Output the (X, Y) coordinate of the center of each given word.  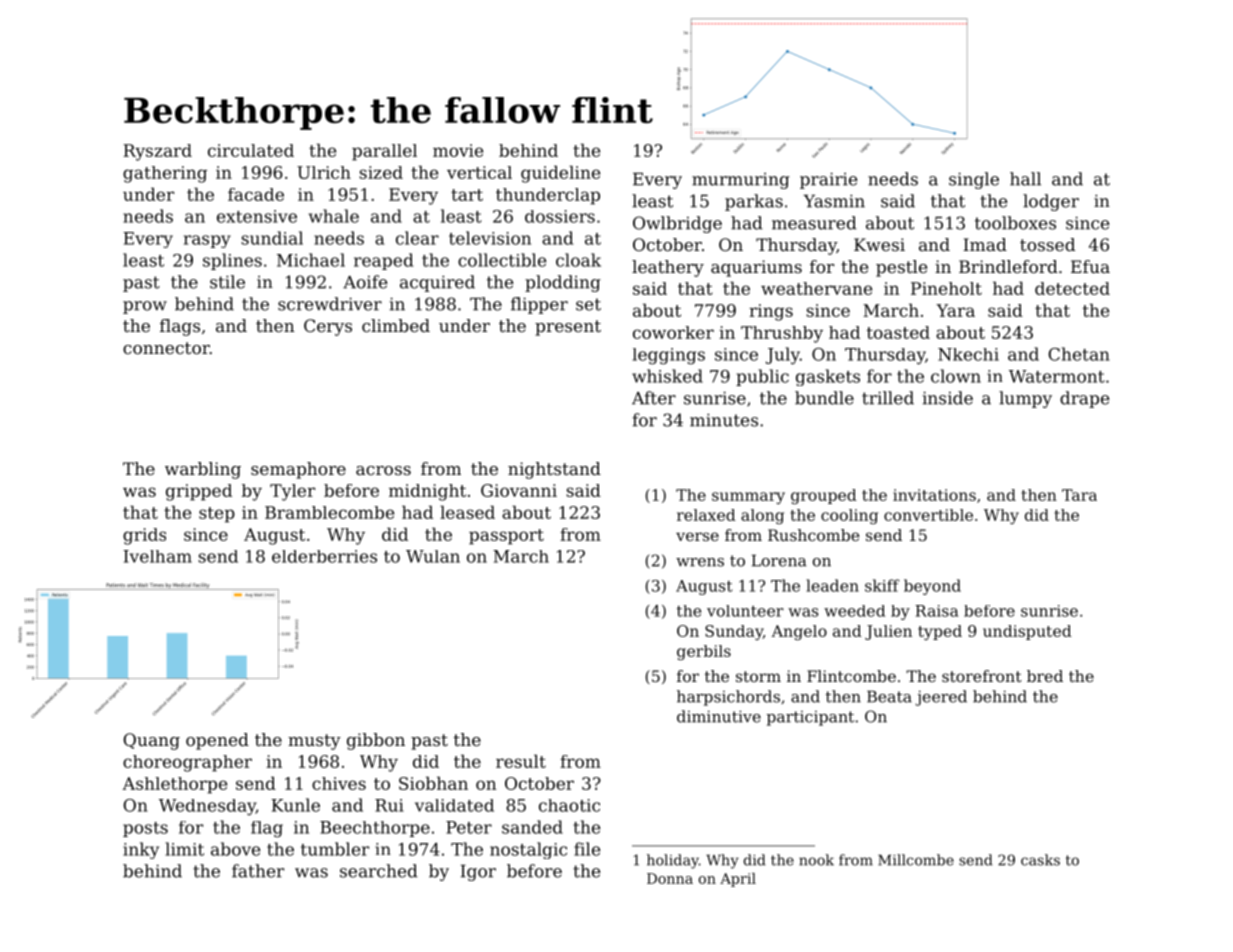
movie (458, 150)
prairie (828, 180)
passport (506, 537)
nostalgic (528, 850)
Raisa (936, 611)
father (258, 871)
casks (1040, 860)
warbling (203, 470)
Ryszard (158, 152)
